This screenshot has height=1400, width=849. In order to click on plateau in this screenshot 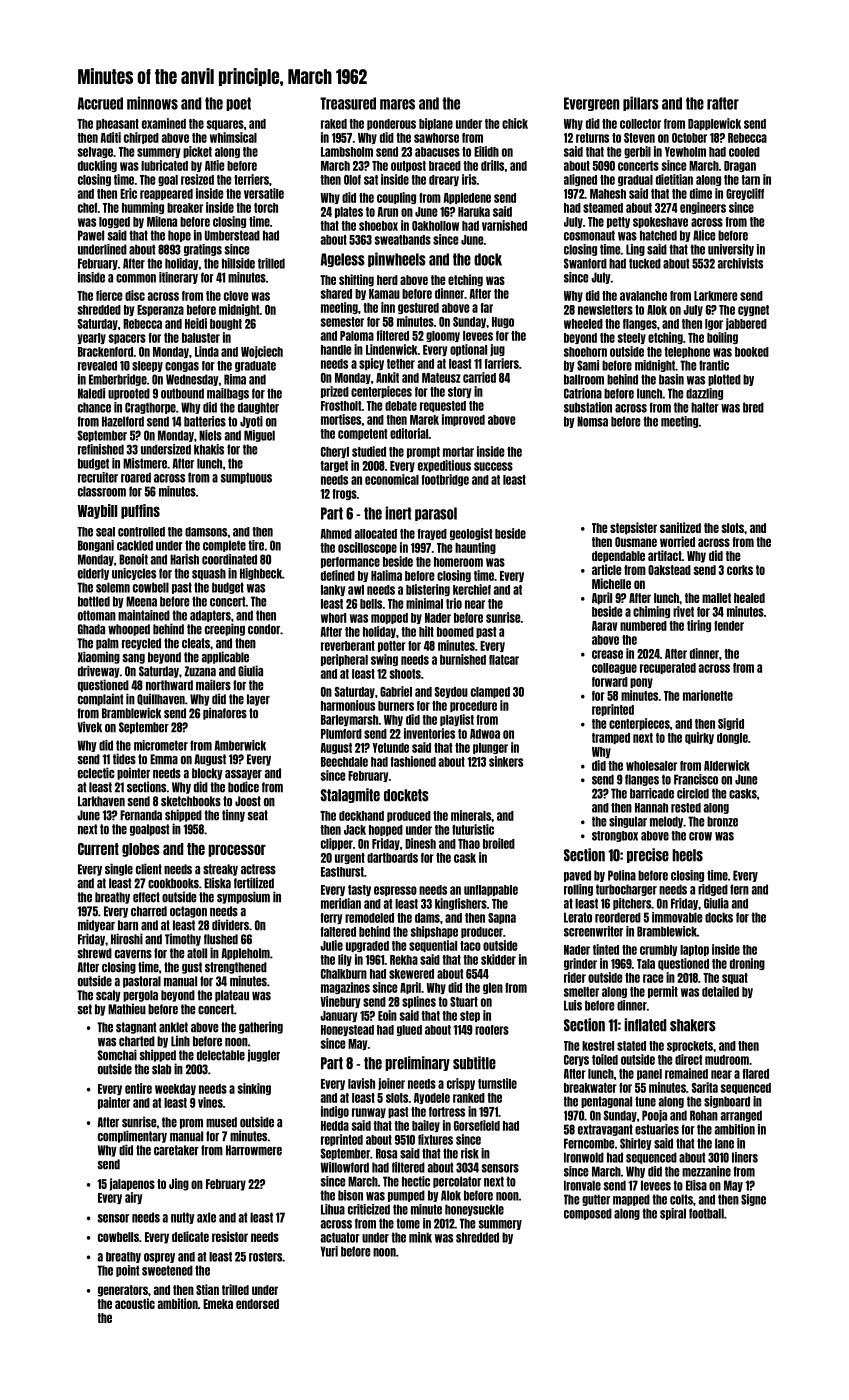, I will do `click(232, 996)`.
